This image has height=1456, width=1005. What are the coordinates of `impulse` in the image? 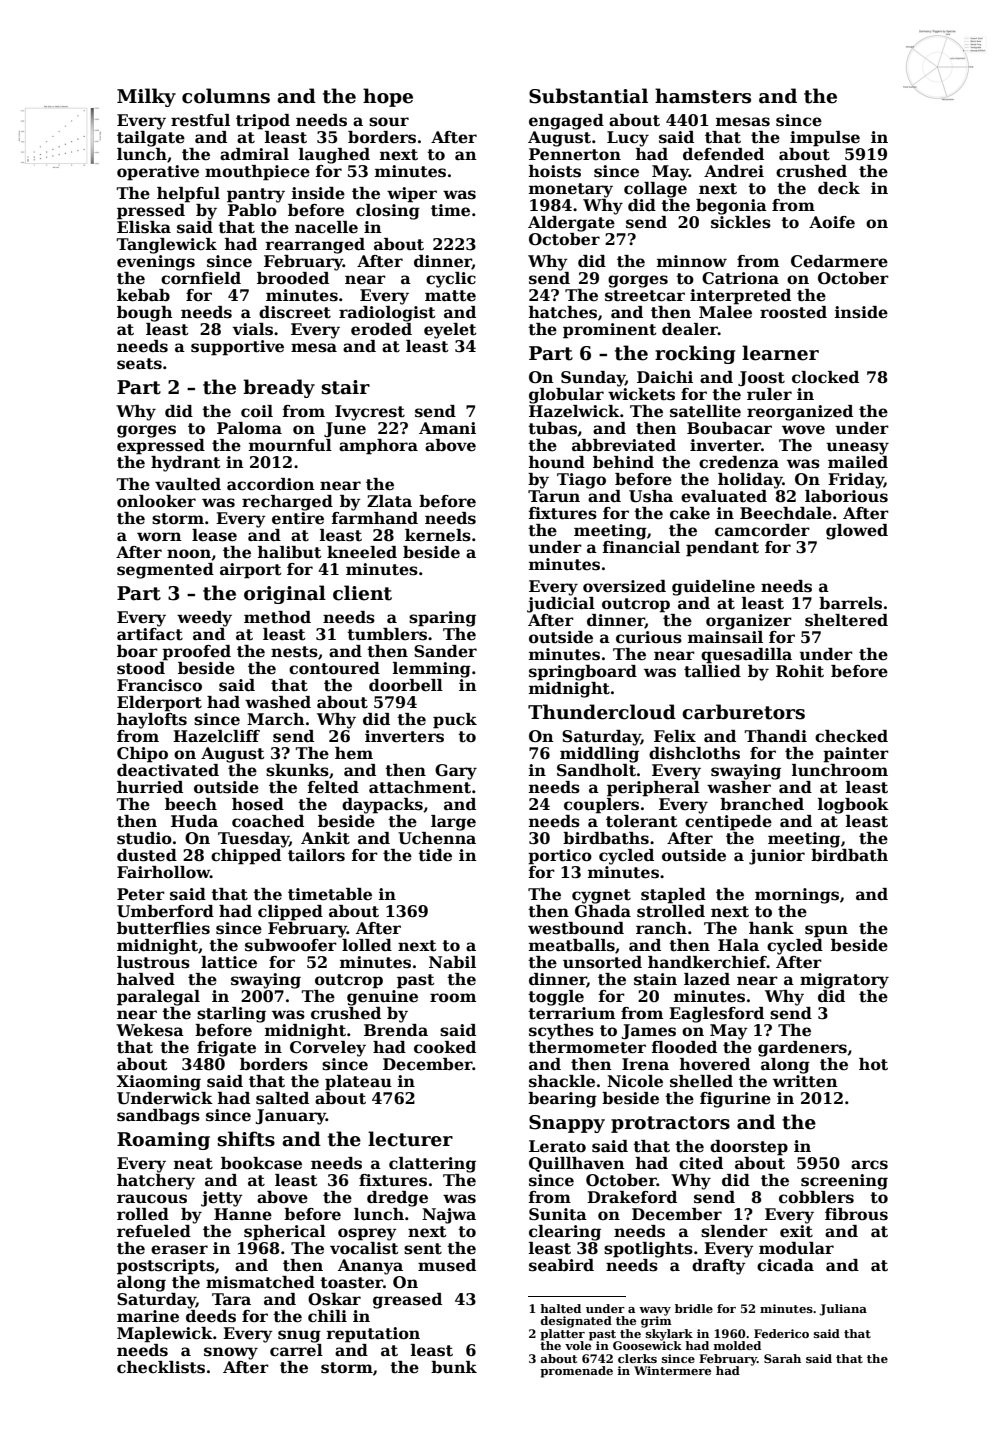 It's located at (825, 139).
